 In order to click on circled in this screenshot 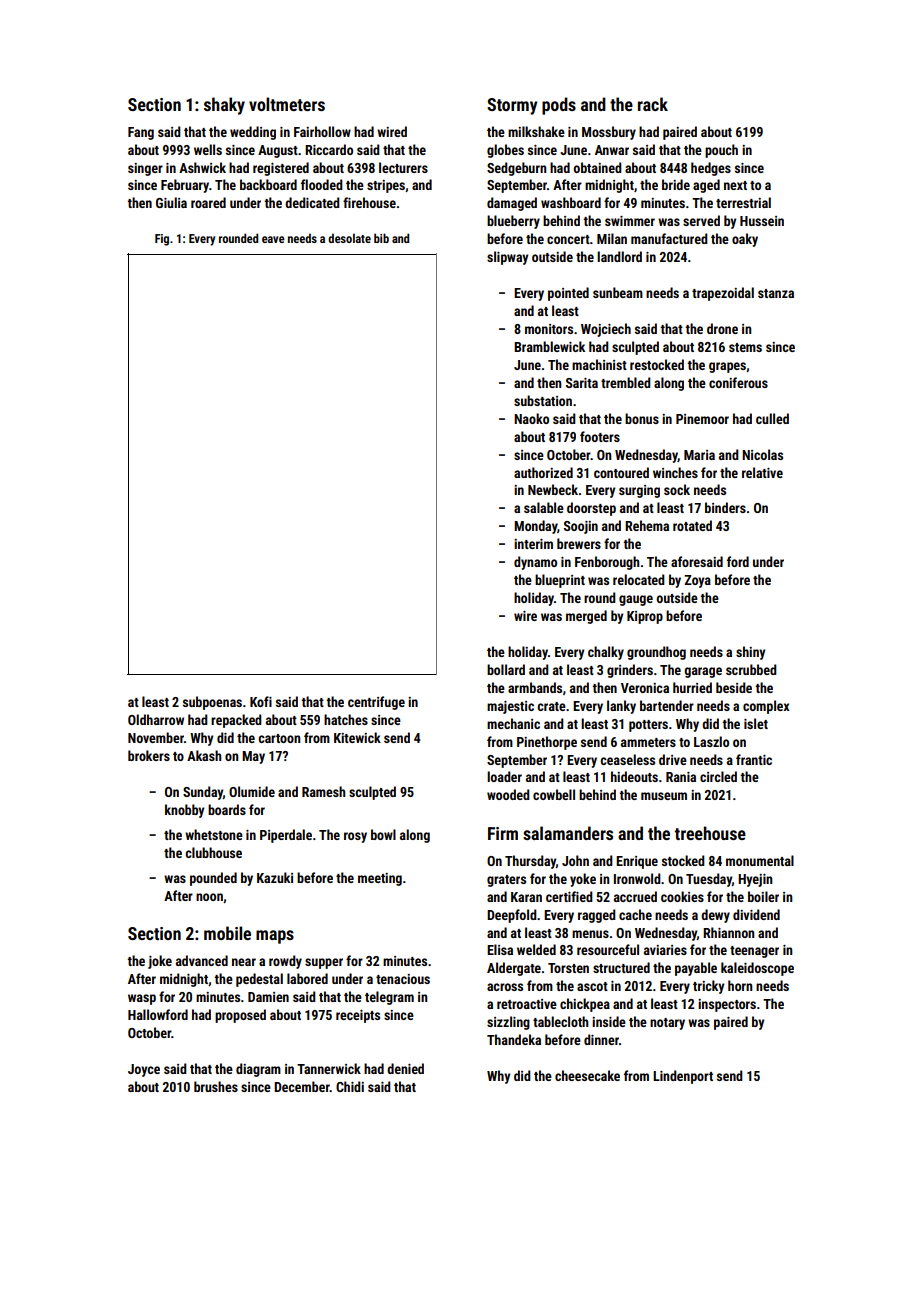, I will do `click(718, 776)`.
